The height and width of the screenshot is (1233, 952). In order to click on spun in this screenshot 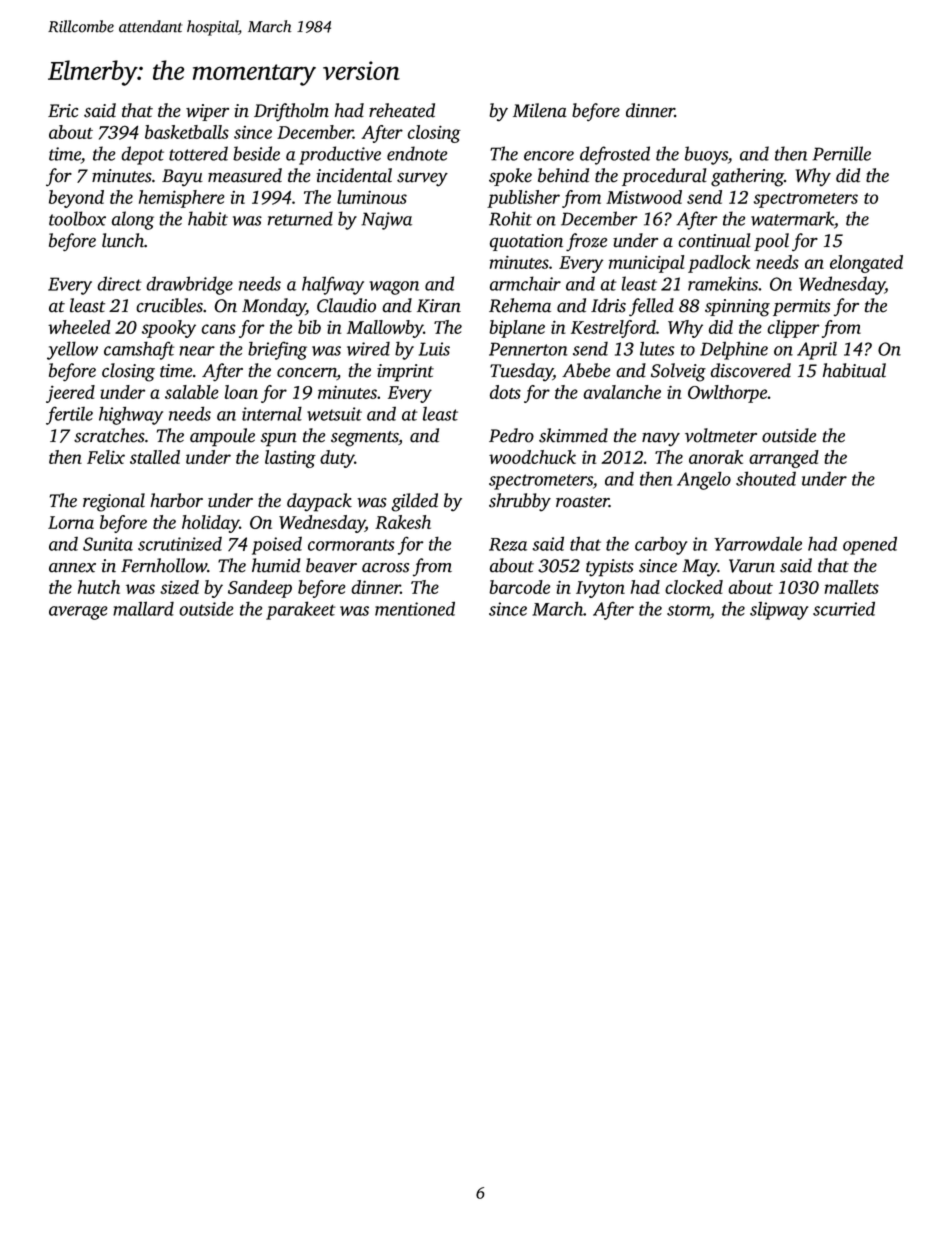, I will do `click(279, 440)`.
